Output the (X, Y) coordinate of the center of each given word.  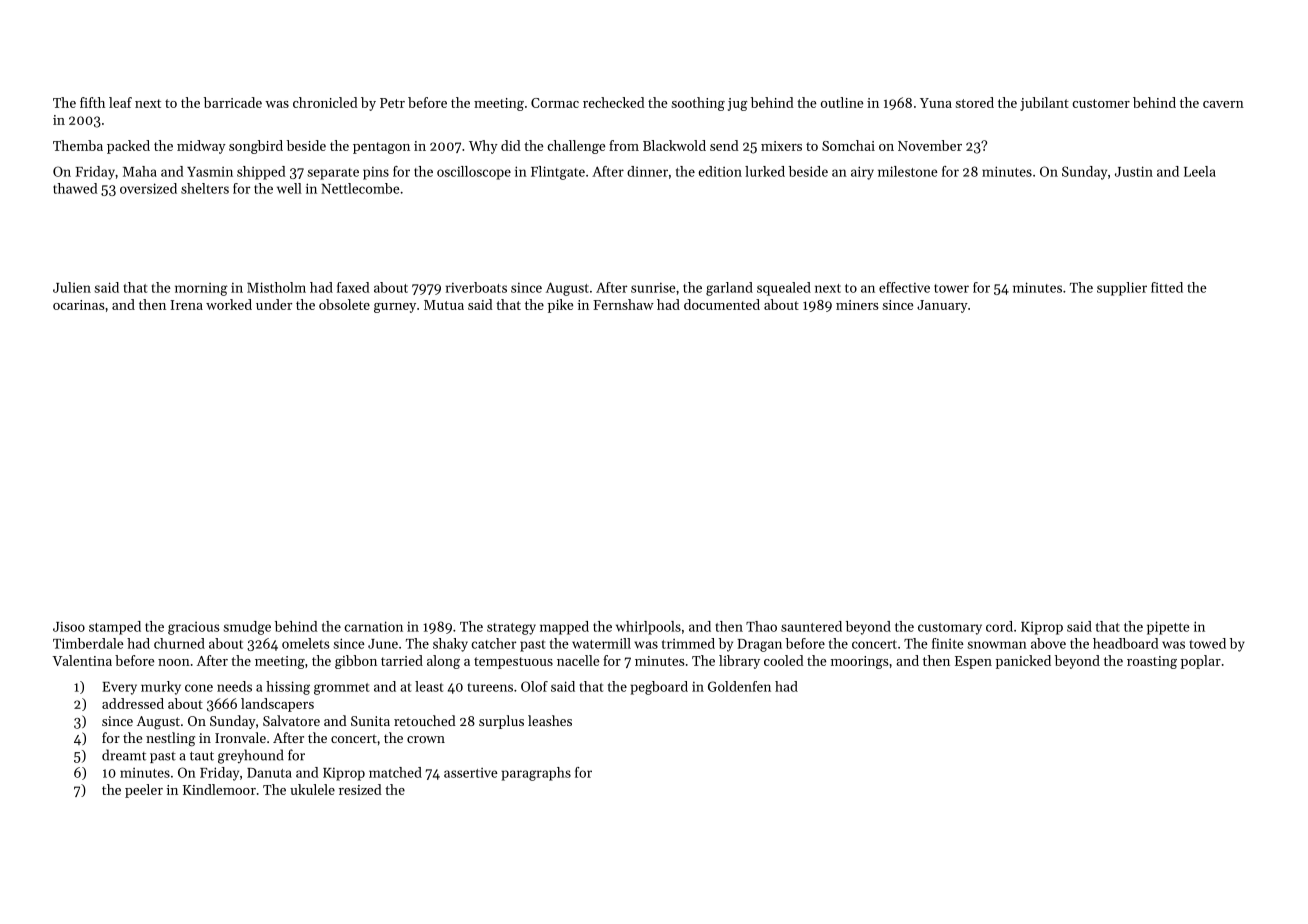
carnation (374, 626)
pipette (1168, 628)
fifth (92, 102)
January (942, 306)
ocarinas (78, 305)
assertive (471, 773)
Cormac (555, 103)
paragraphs (536, 774)
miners (857, 305)
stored (975, 102)
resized (360, 789)
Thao (761, 626)
